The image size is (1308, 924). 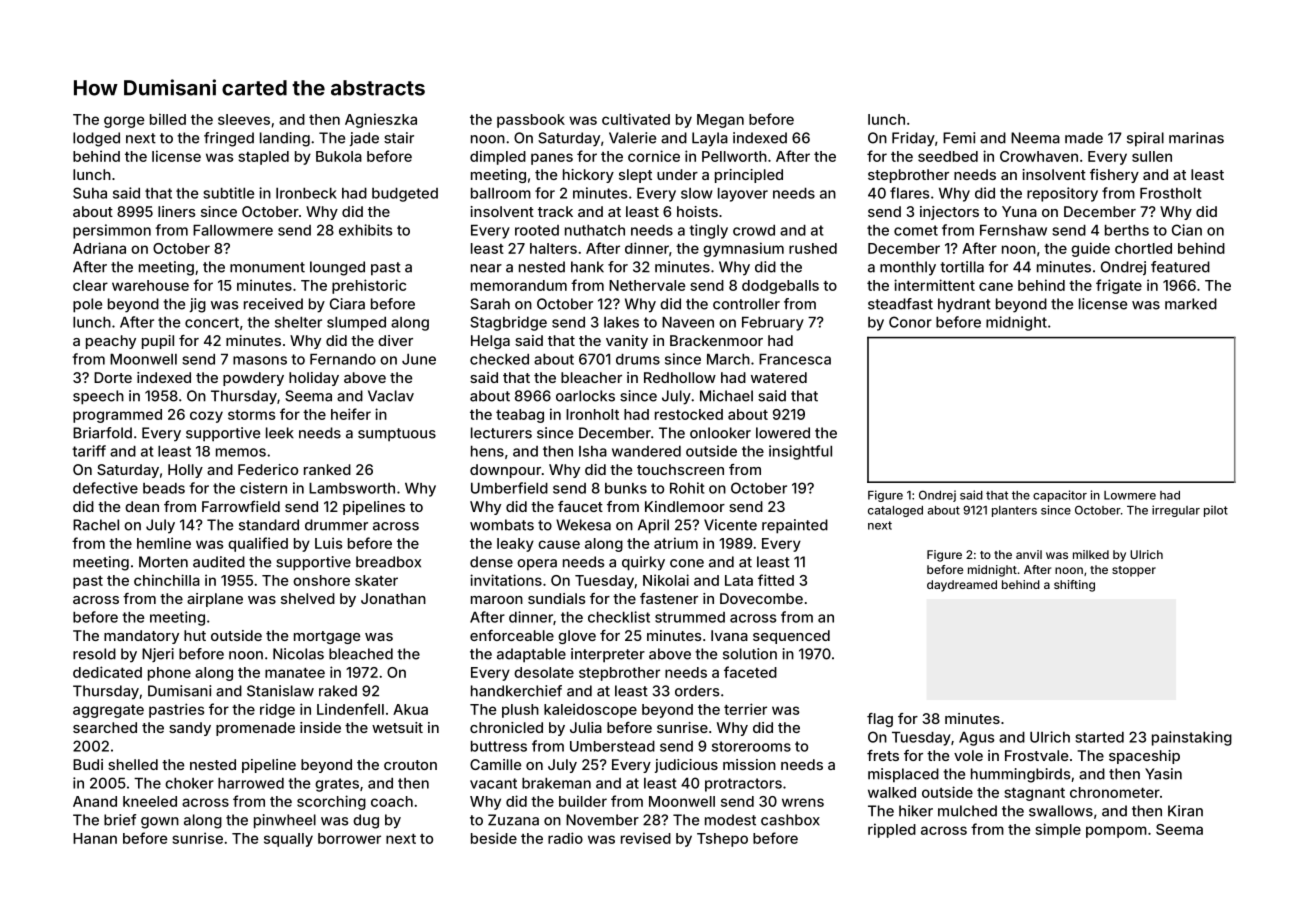 I want to click on dodgeballs, so click(x=780, y=287).
